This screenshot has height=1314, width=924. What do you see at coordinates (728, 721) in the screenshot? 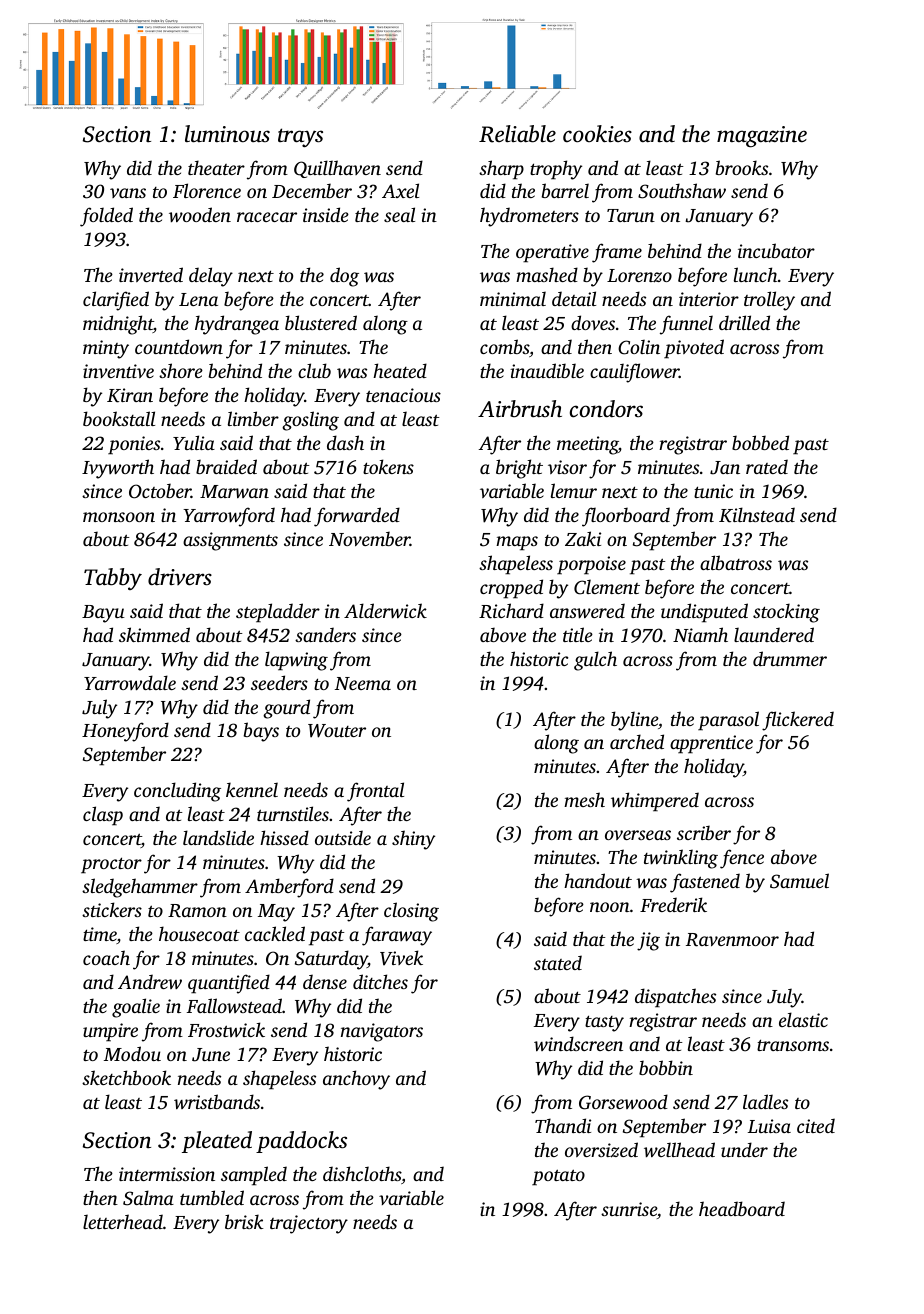
I see `parasol` at bounding box center [728, 721].
